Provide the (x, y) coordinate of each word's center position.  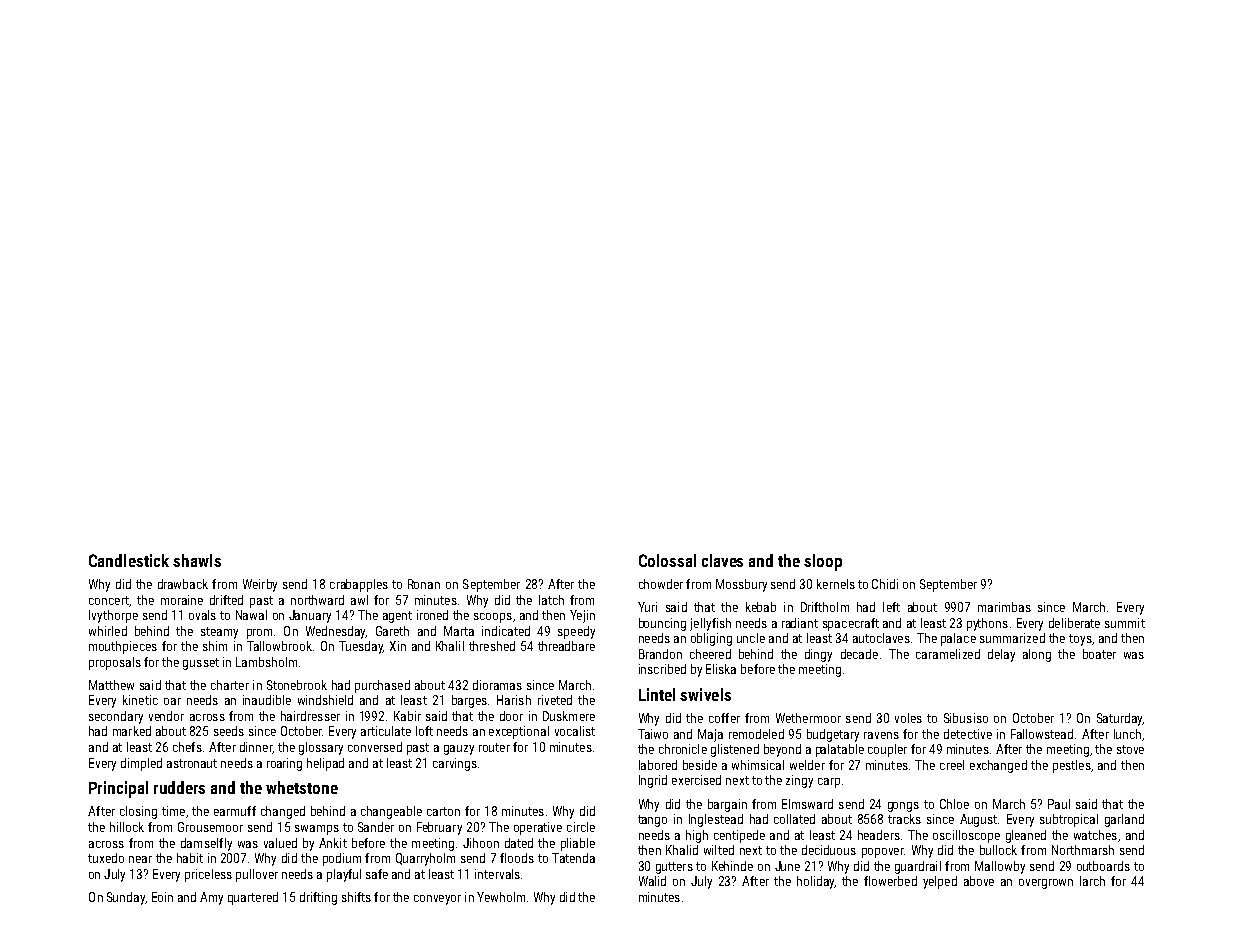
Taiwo (653, 734)
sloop (823, 562)
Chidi (885, 584)
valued (280, 843)
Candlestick (129, 560)
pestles (1072, 766)
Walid (652, 881)
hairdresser (310, 716)
